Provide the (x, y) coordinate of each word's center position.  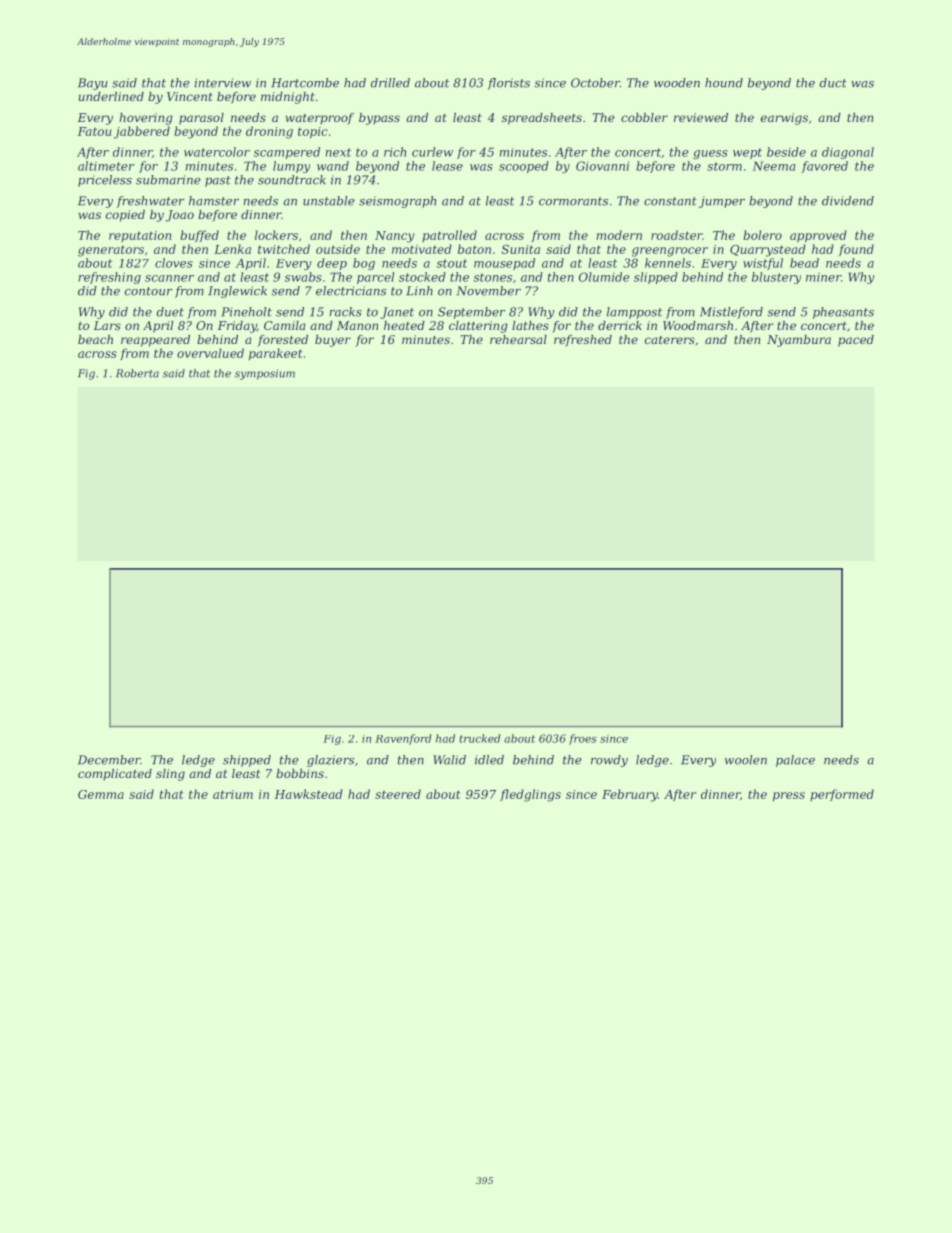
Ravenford (403, 739)
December (109, 760)
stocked (422, 277)
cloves (174, 263)
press (789, 796)
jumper (722, 202)
